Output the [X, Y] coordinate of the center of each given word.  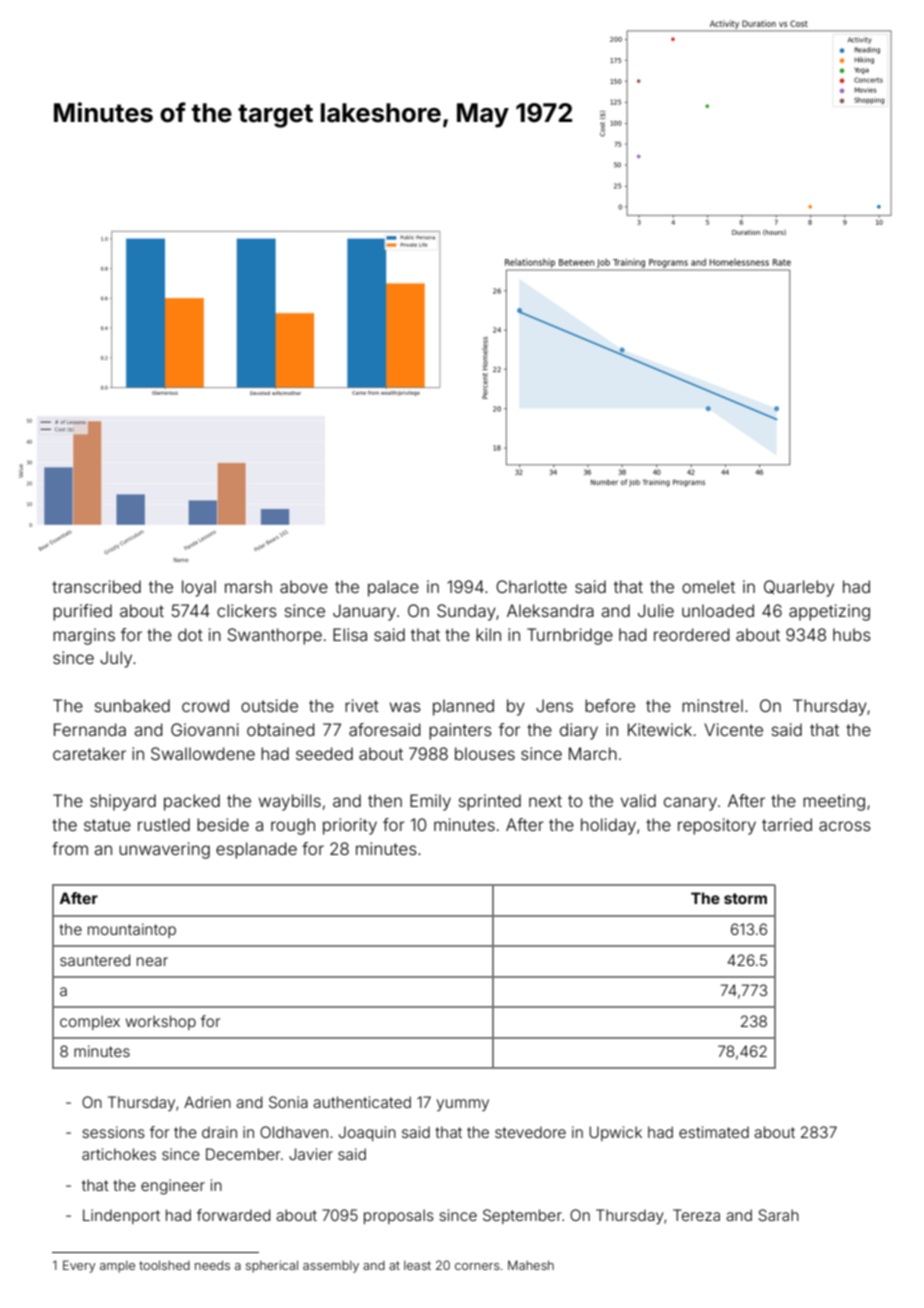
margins [84, 636]
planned [463, 707]
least [417, 1265]
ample [117, 1267]
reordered [692, 634]
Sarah [778, 1215]
